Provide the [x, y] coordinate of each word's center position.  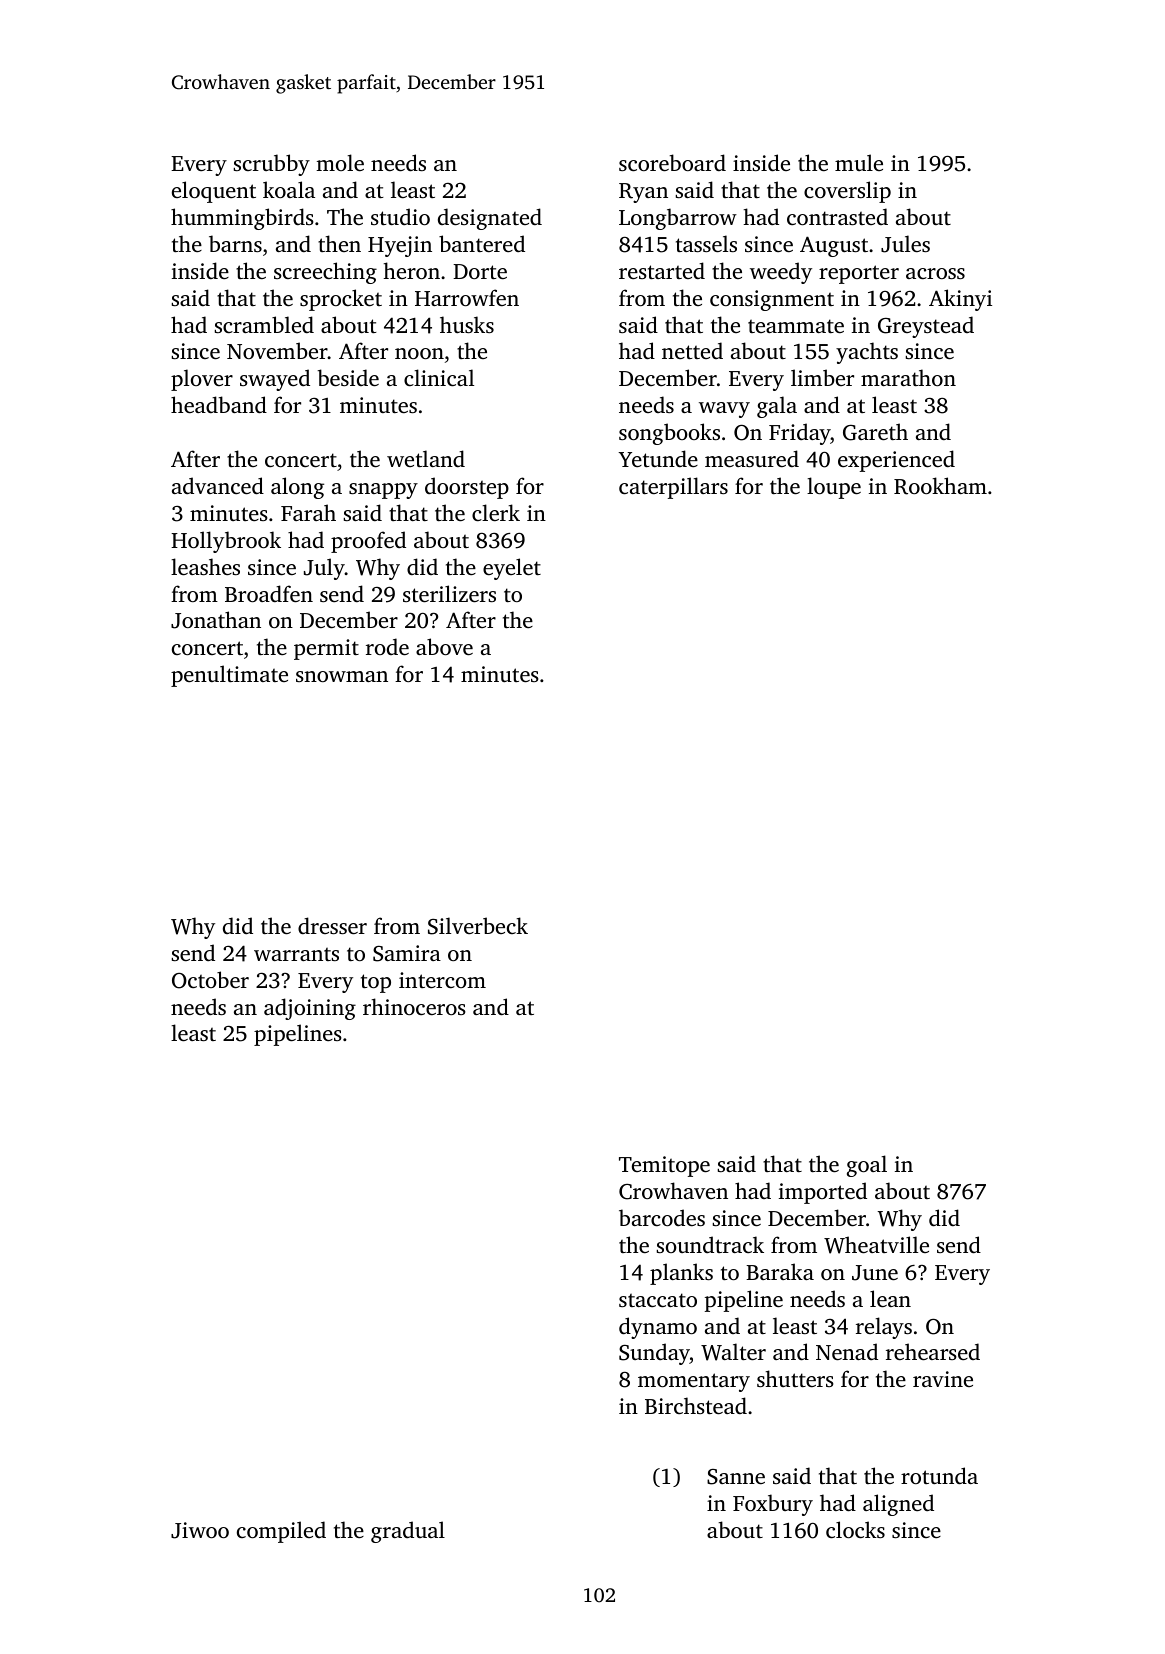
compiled [281, 1532]
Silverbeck [478, 926]
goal [867, 1166]
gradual [408, 1532]
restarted [662, 270]
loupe [834, 488]
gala [777, 407]
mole [340, 162]
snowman [342, 676]
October [210, 980]
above [444, 646]
